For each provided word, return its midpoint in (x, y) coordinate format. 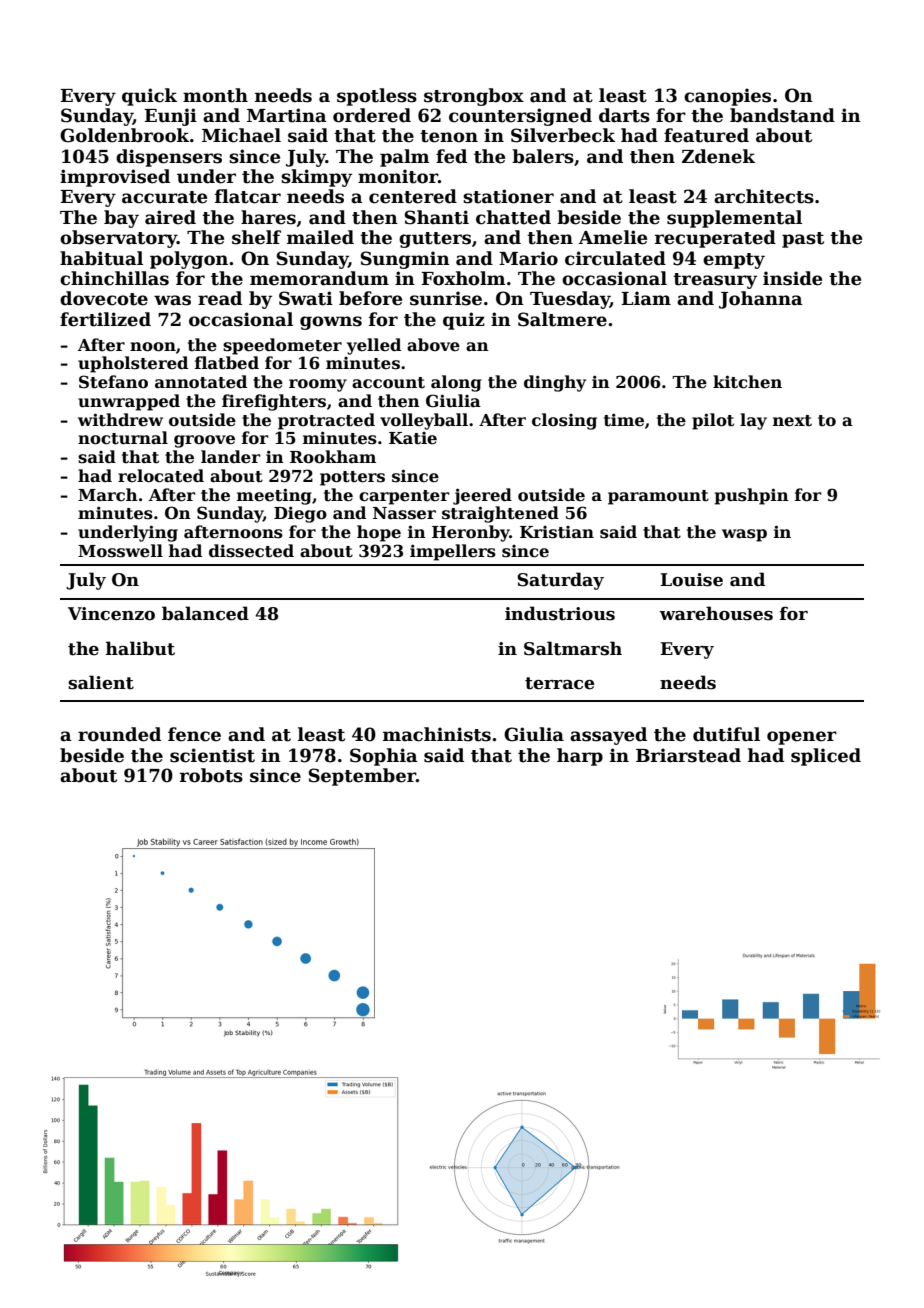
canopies (727, 97)
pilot (713, 421)
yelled (374, 346)
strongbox (474, 97)
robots (211, 775)
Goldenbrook (124, 135)
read (220, 298)
